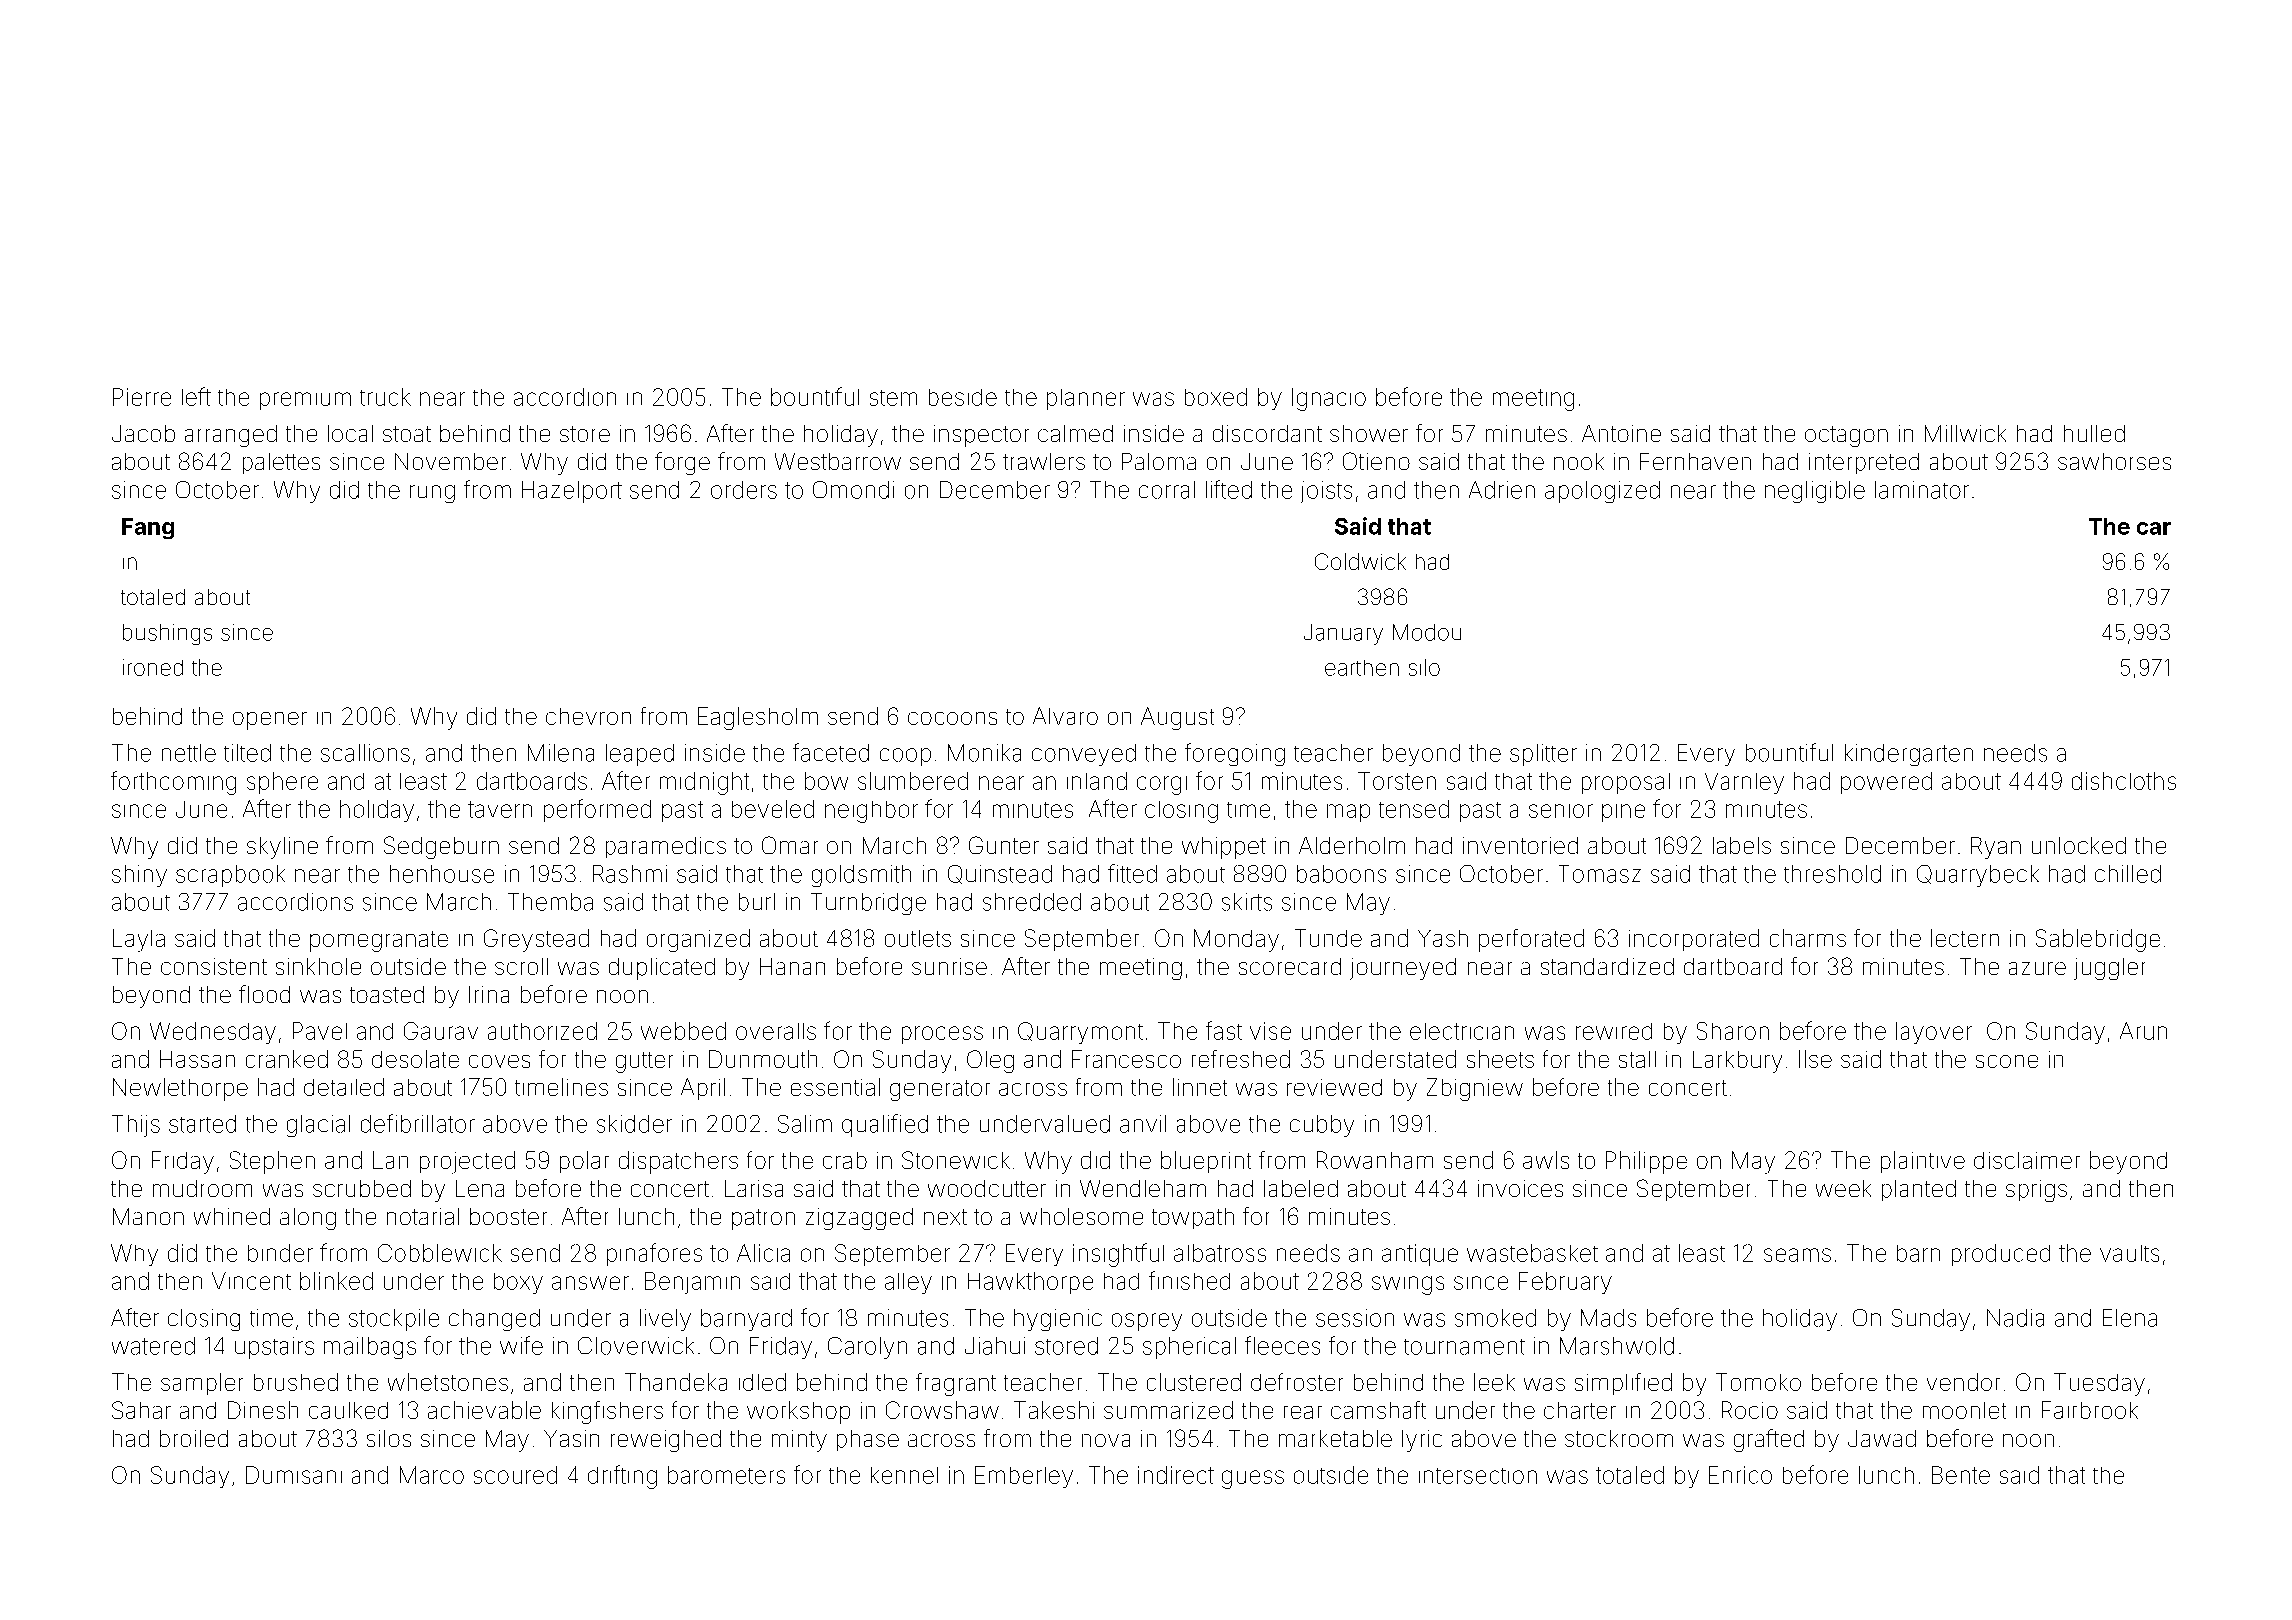 This page has height=1620, width=2292. I want to click on dishcloths, so click(2124, 781).
